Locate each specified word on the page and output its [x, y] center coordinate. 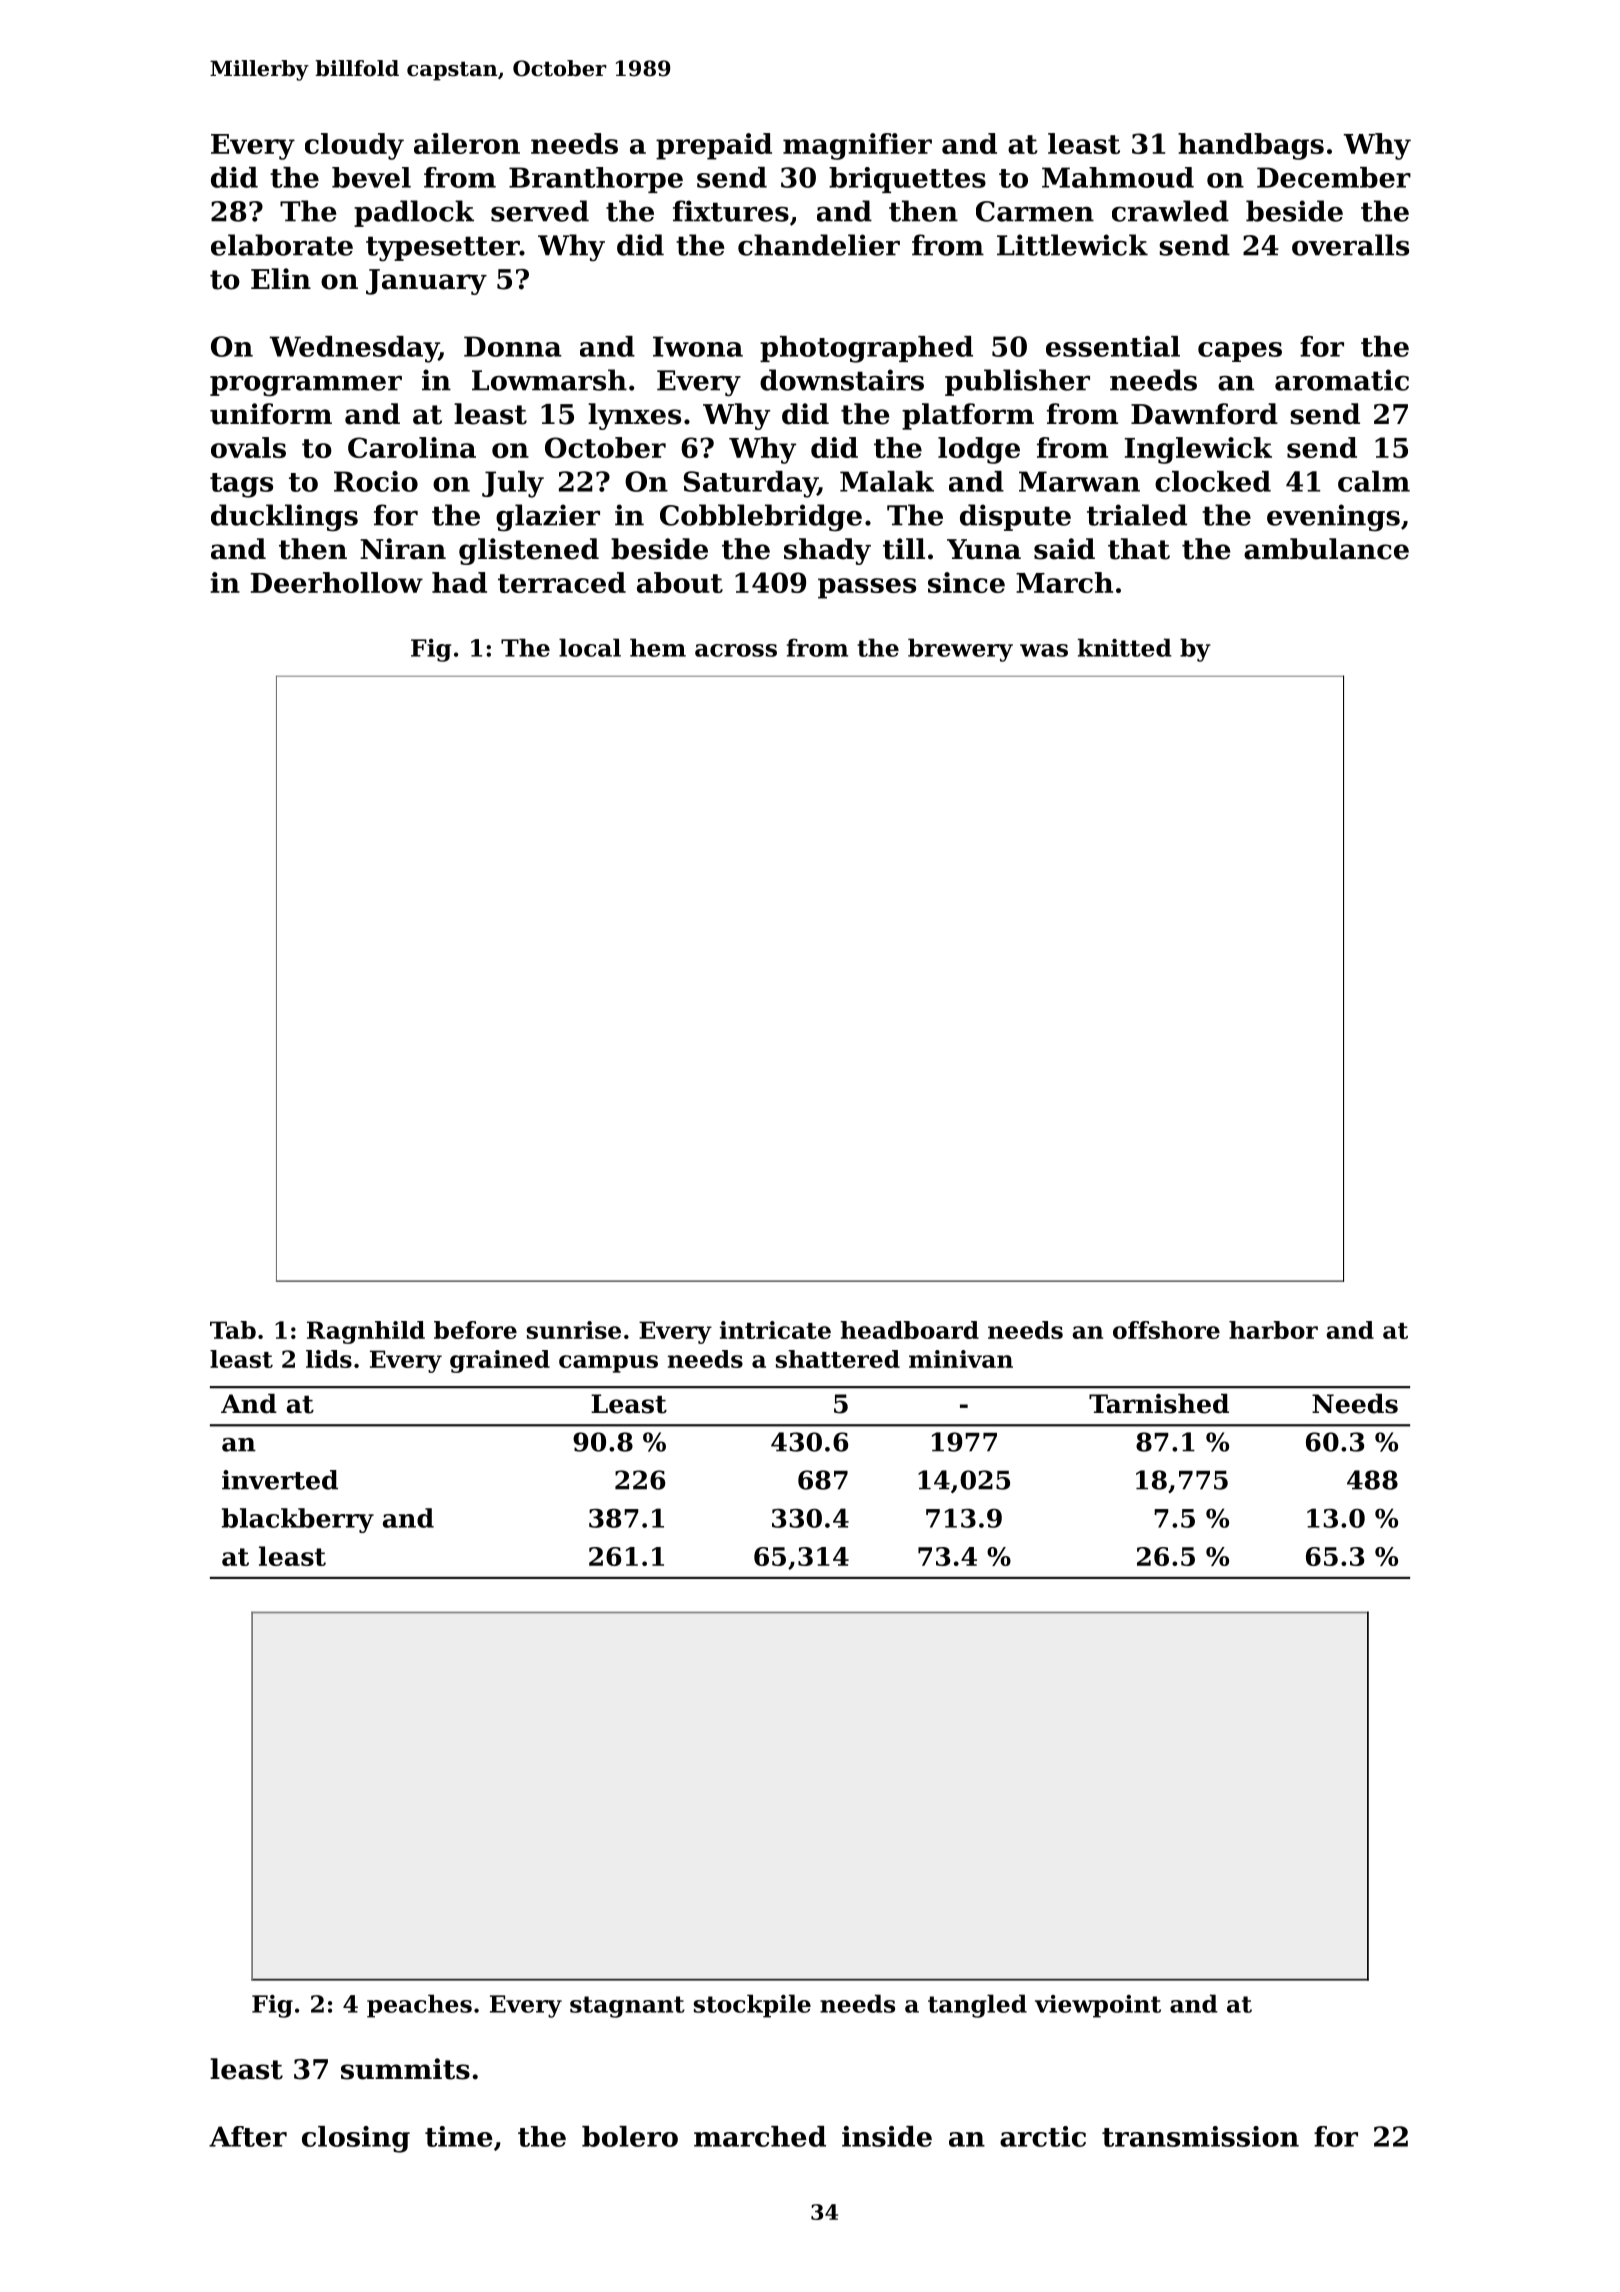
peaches [419, 2006]
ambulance [1326, 549]
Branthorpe [596, 180]
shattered [838, 1359]
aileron [467, 143]
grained [500, 1361]
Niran [403, 549]
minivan [961, 1359]
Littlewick [1072, 245]
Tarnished [1159, 1404]
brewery [960, 650]
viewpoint [1098, 2006]
